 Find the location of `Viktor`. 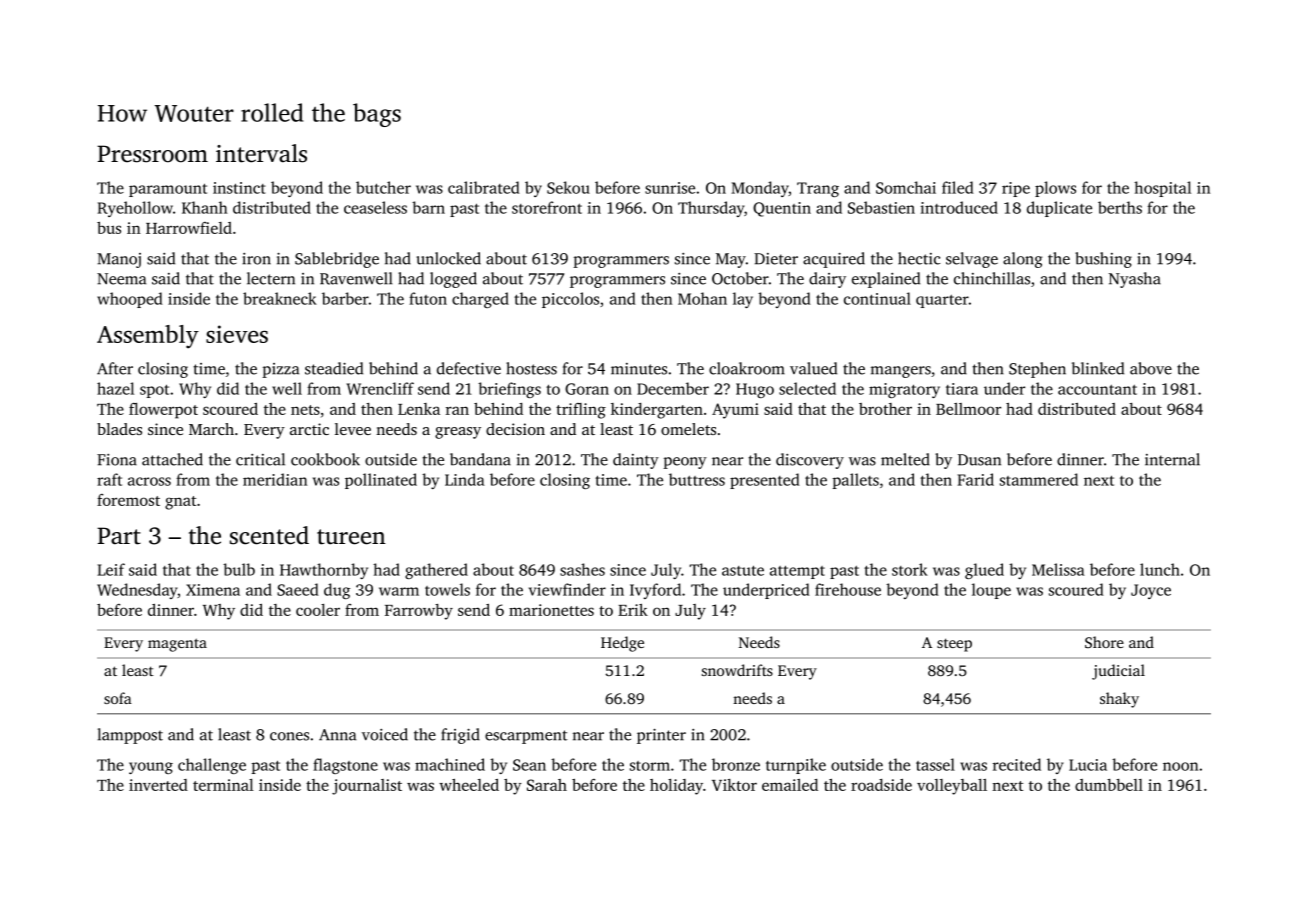

Viktor is located at coordinates (734, 785).
